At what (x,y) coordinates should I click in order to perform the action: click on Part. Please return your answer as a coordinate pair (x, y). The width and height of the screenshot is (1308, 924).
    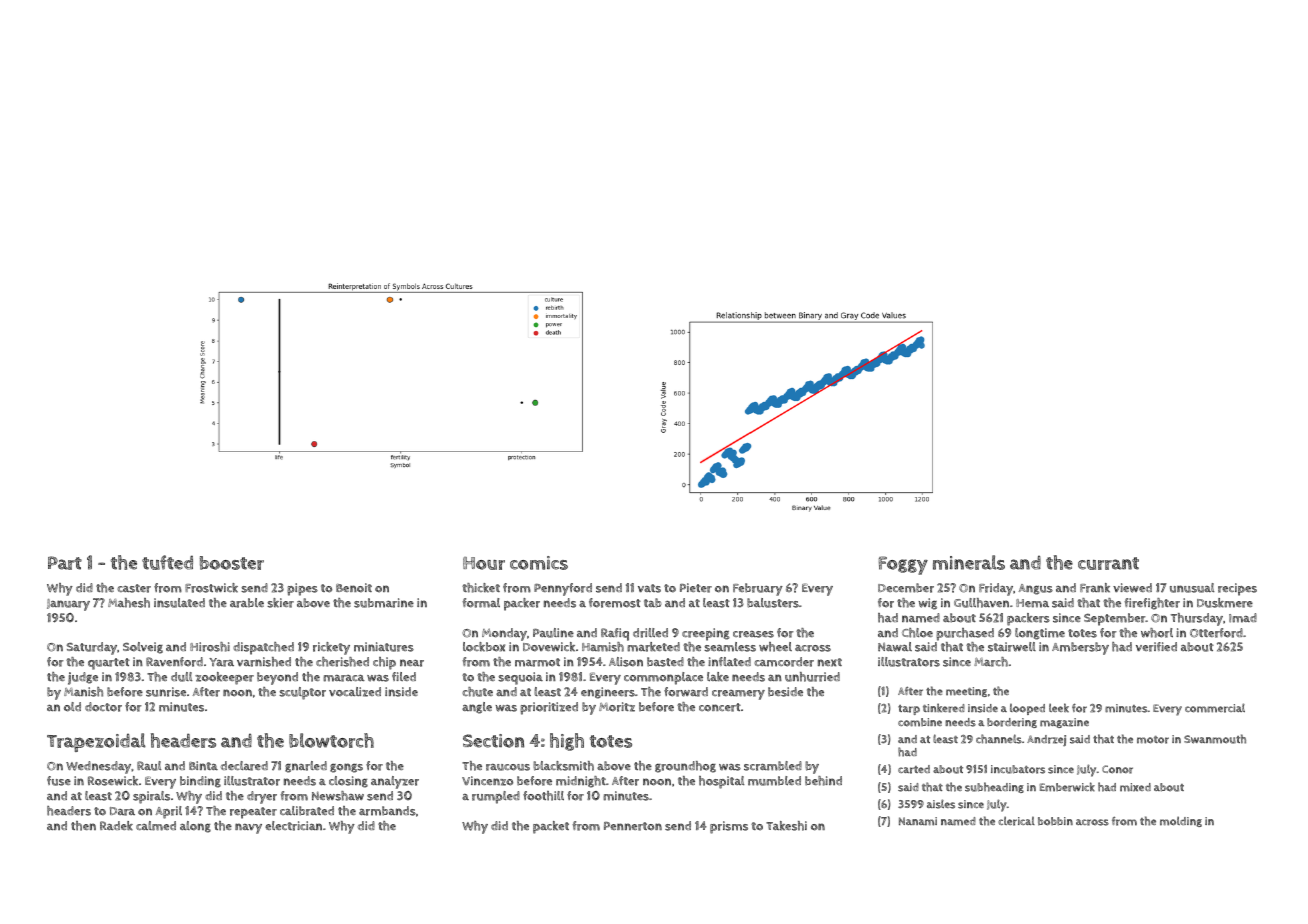
    Looking at the image, I should click on (65, 563).
